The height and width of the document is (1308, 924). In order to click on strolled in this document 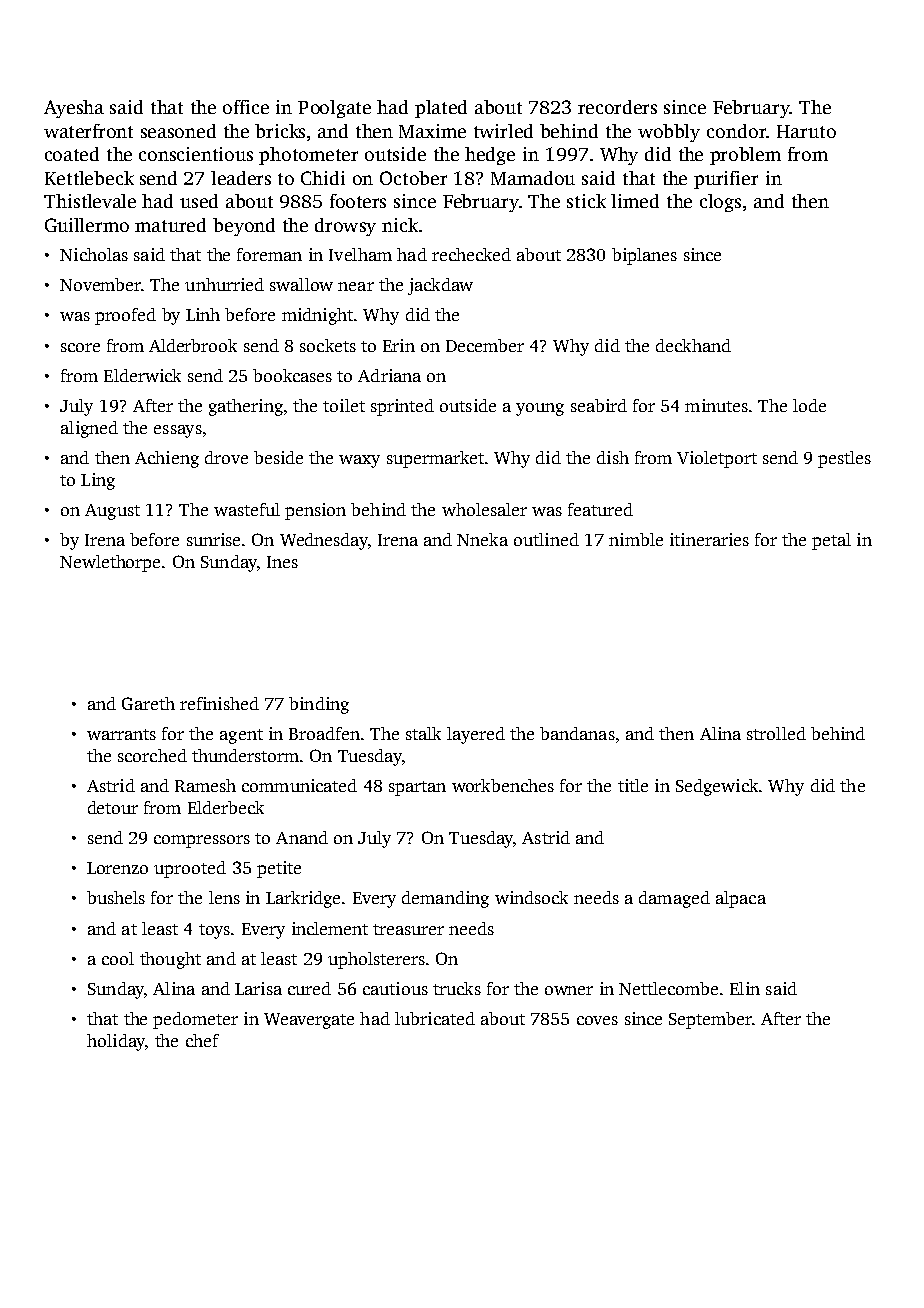, I will do `click(776, 733)`.
